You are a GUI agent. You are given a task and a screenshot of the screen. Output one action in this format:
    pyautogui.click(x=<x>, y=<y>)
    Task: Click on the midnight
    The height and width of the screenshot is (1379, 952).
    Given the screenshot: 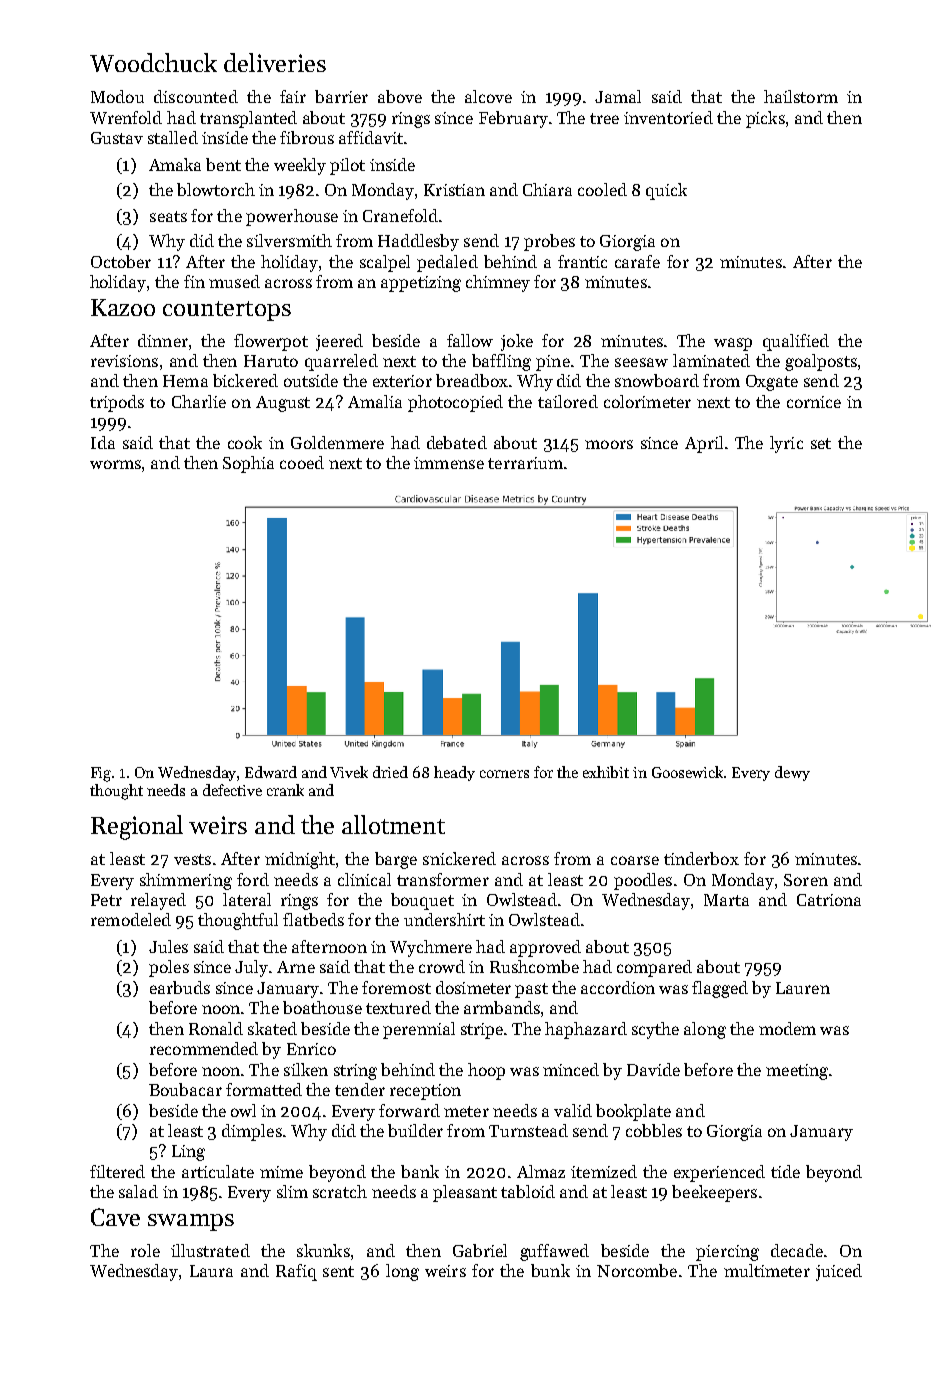 What is the action you would take?
    pyautogui.click(x=300, y=860)
